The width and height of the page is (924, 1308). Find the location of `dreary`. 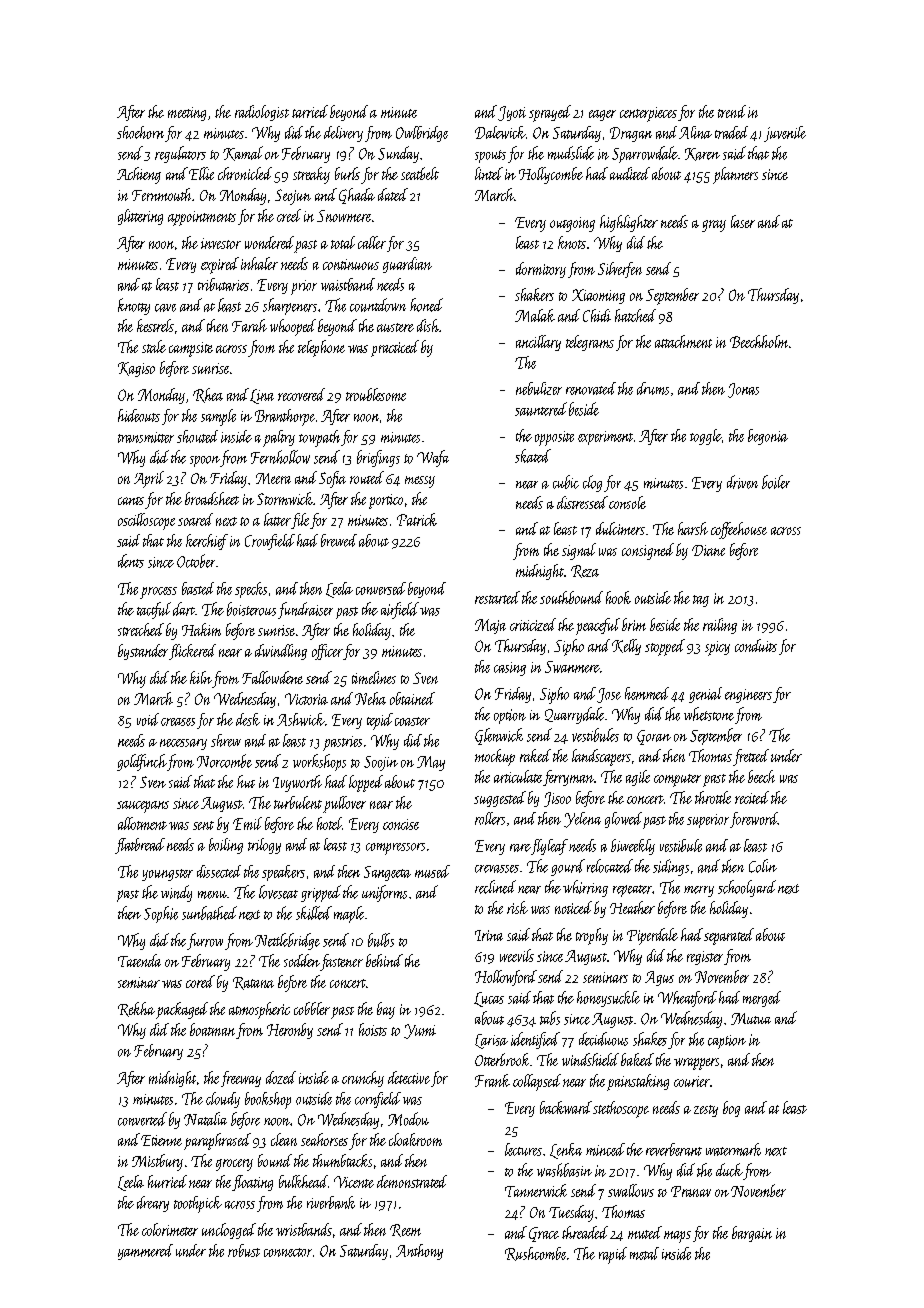

dreary is located at coordinates (153, 1204).
